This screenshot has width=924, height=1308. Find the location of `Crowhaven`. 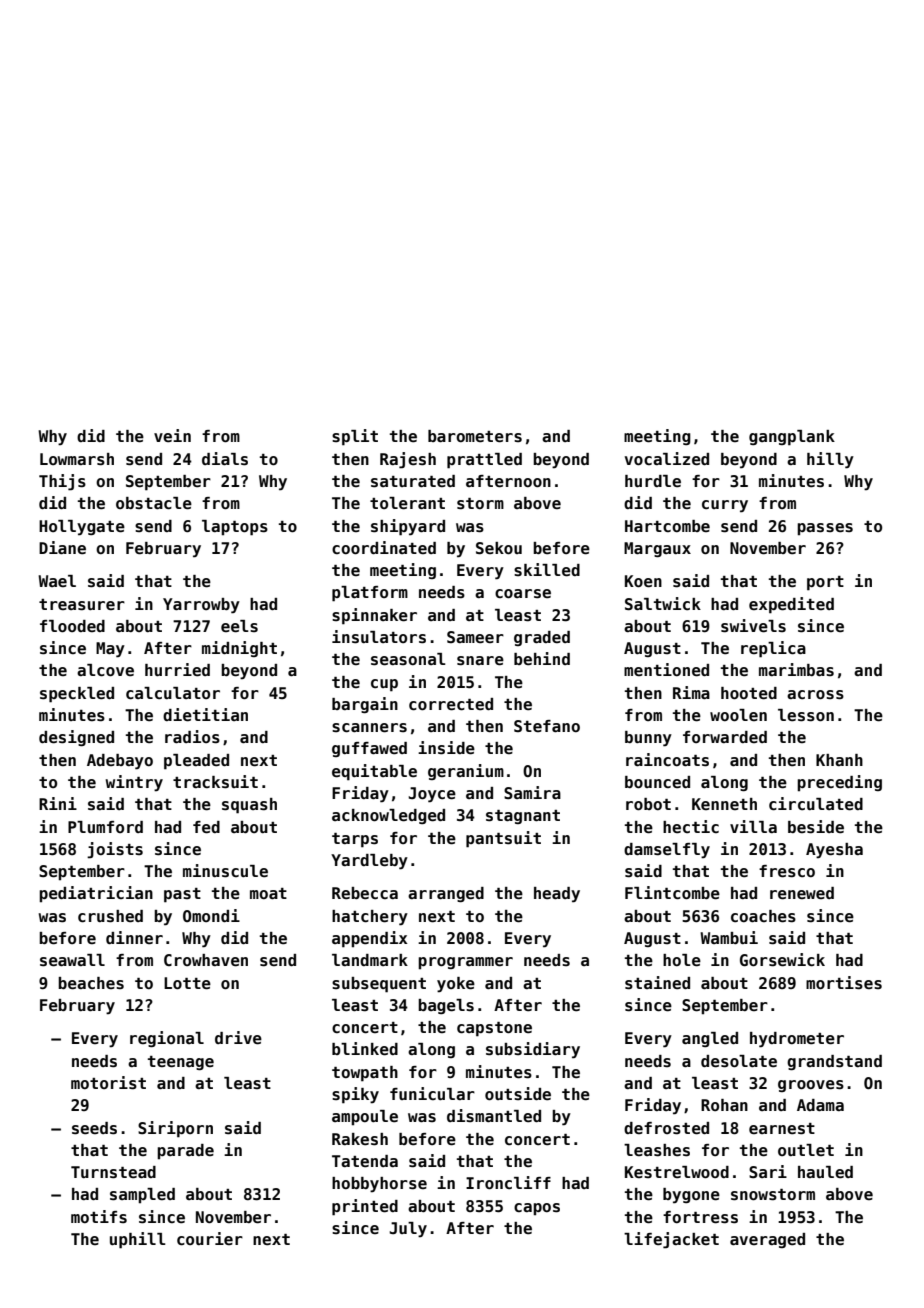

Crowhaven is located at coordinates (206, 960).
